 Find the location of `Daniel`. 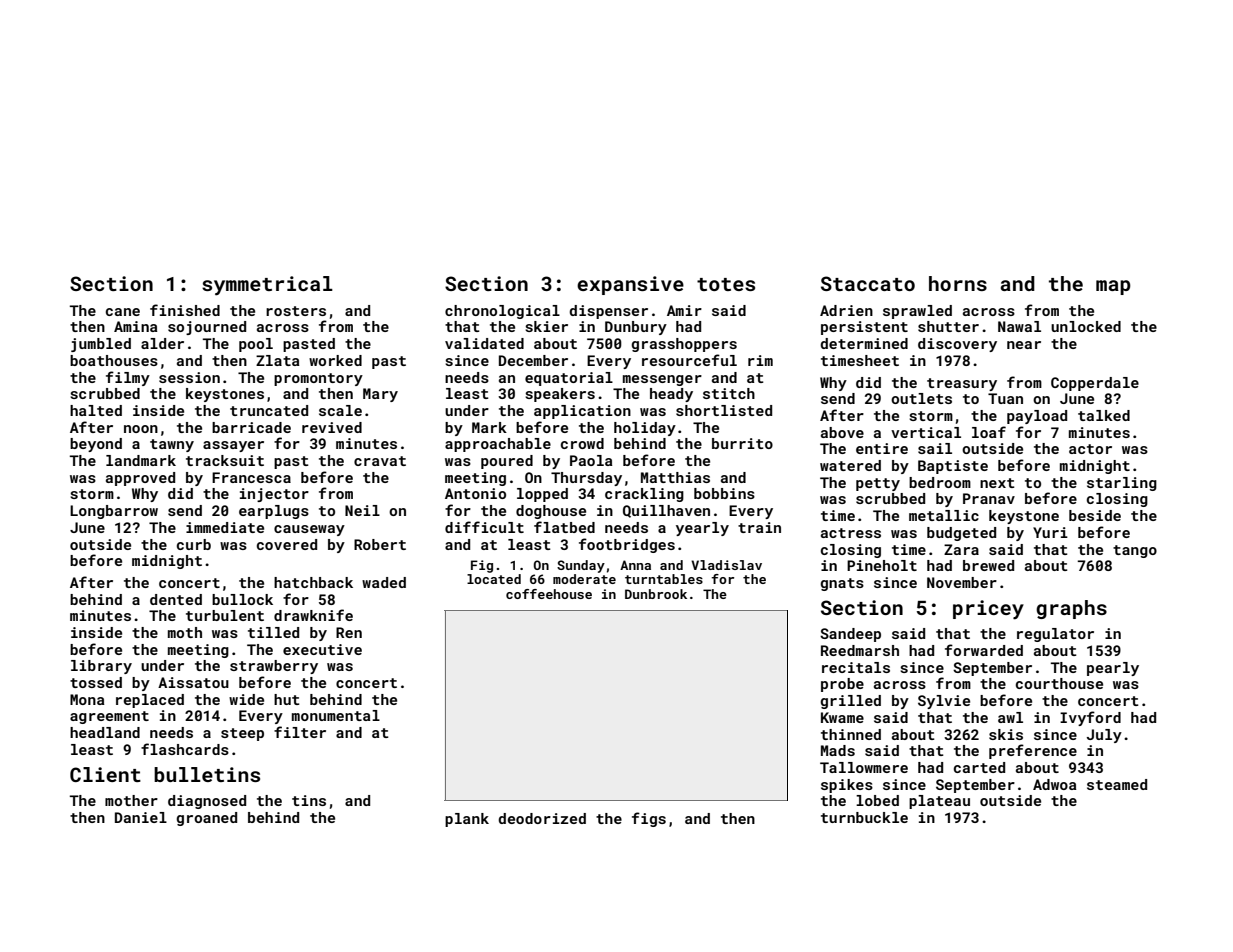

Daniel is located at coordinates (141, 817).
